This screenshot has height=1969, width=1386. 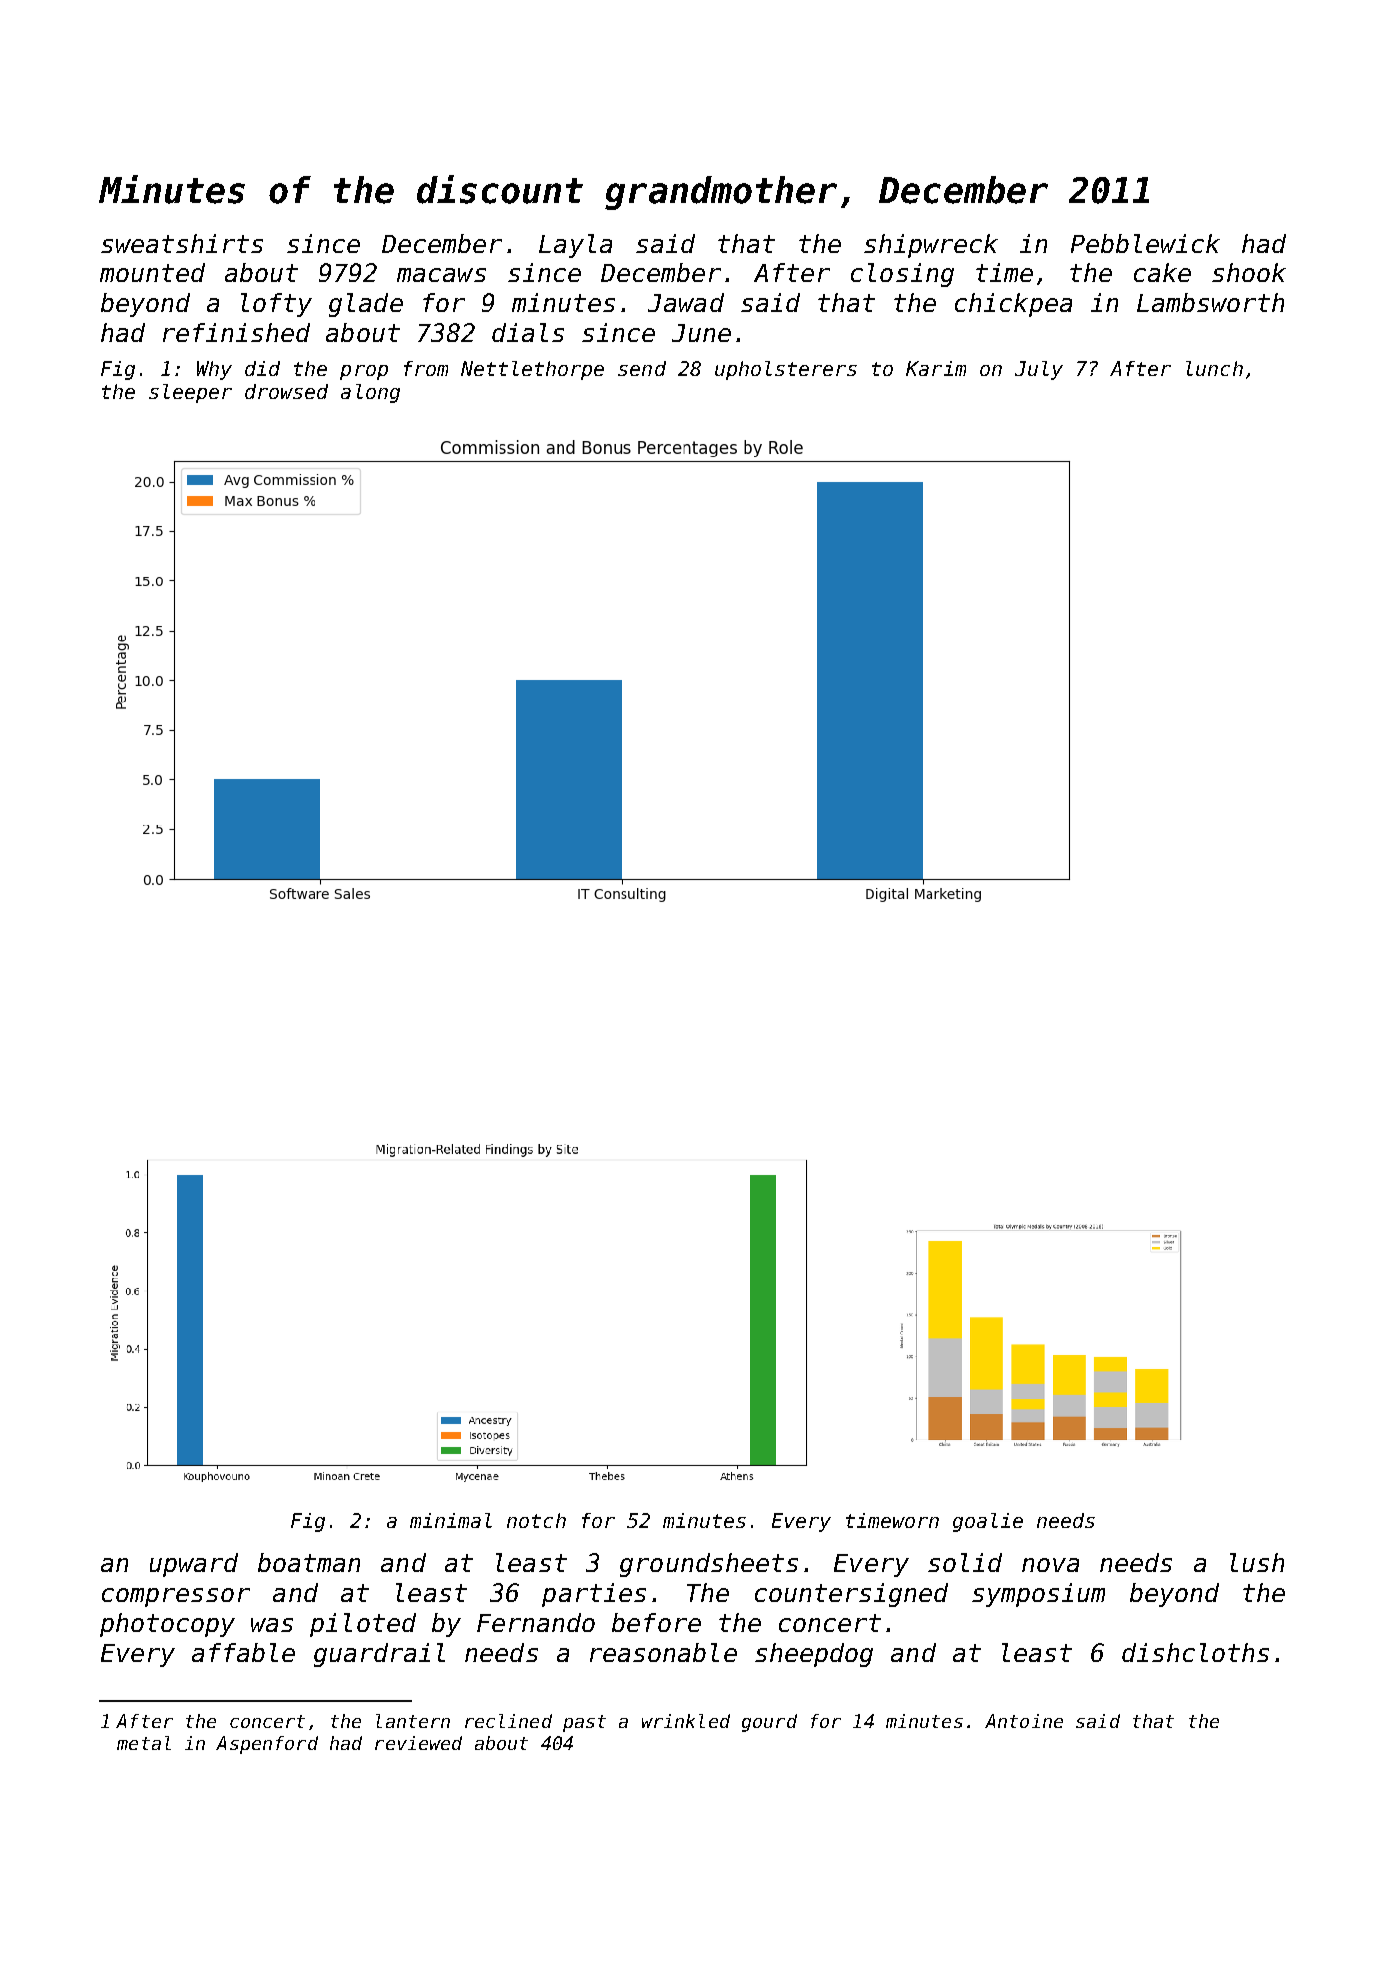 What do you see at coordinates (1013, 305) in the screenshot?
I see `chickpea` at bounding box center [1013, 305].
